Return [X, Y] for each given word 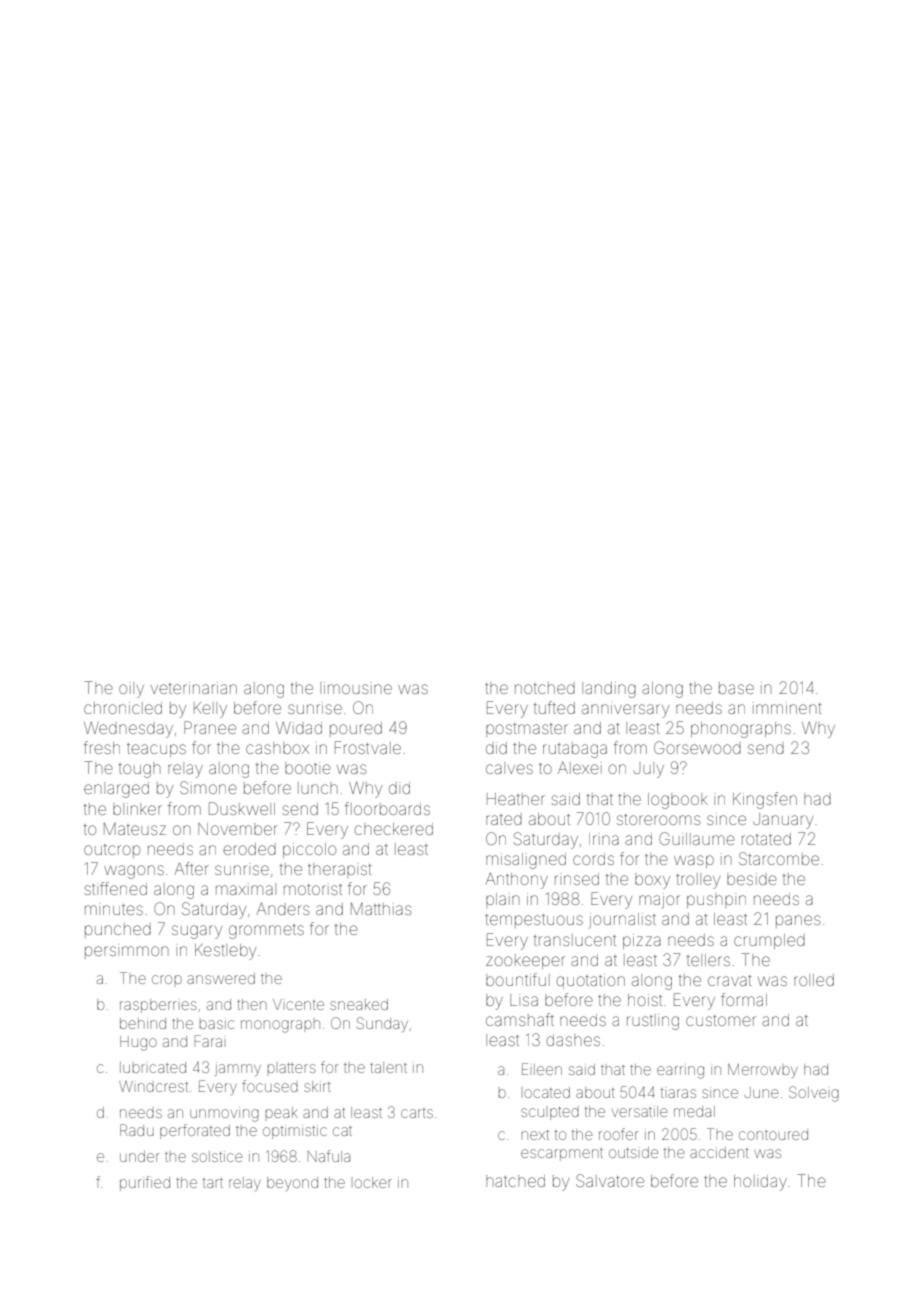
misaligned [526, 861]
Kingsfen [765, 800]
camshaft [520, 1019]
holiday [760, 1183]
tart [213, 1183]
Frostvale [368, 747]
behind [143, 1023]
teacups [156, 750]
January [783, 821]
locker [373, 1182]
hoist [645, 1000]
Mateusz [135, 829]
